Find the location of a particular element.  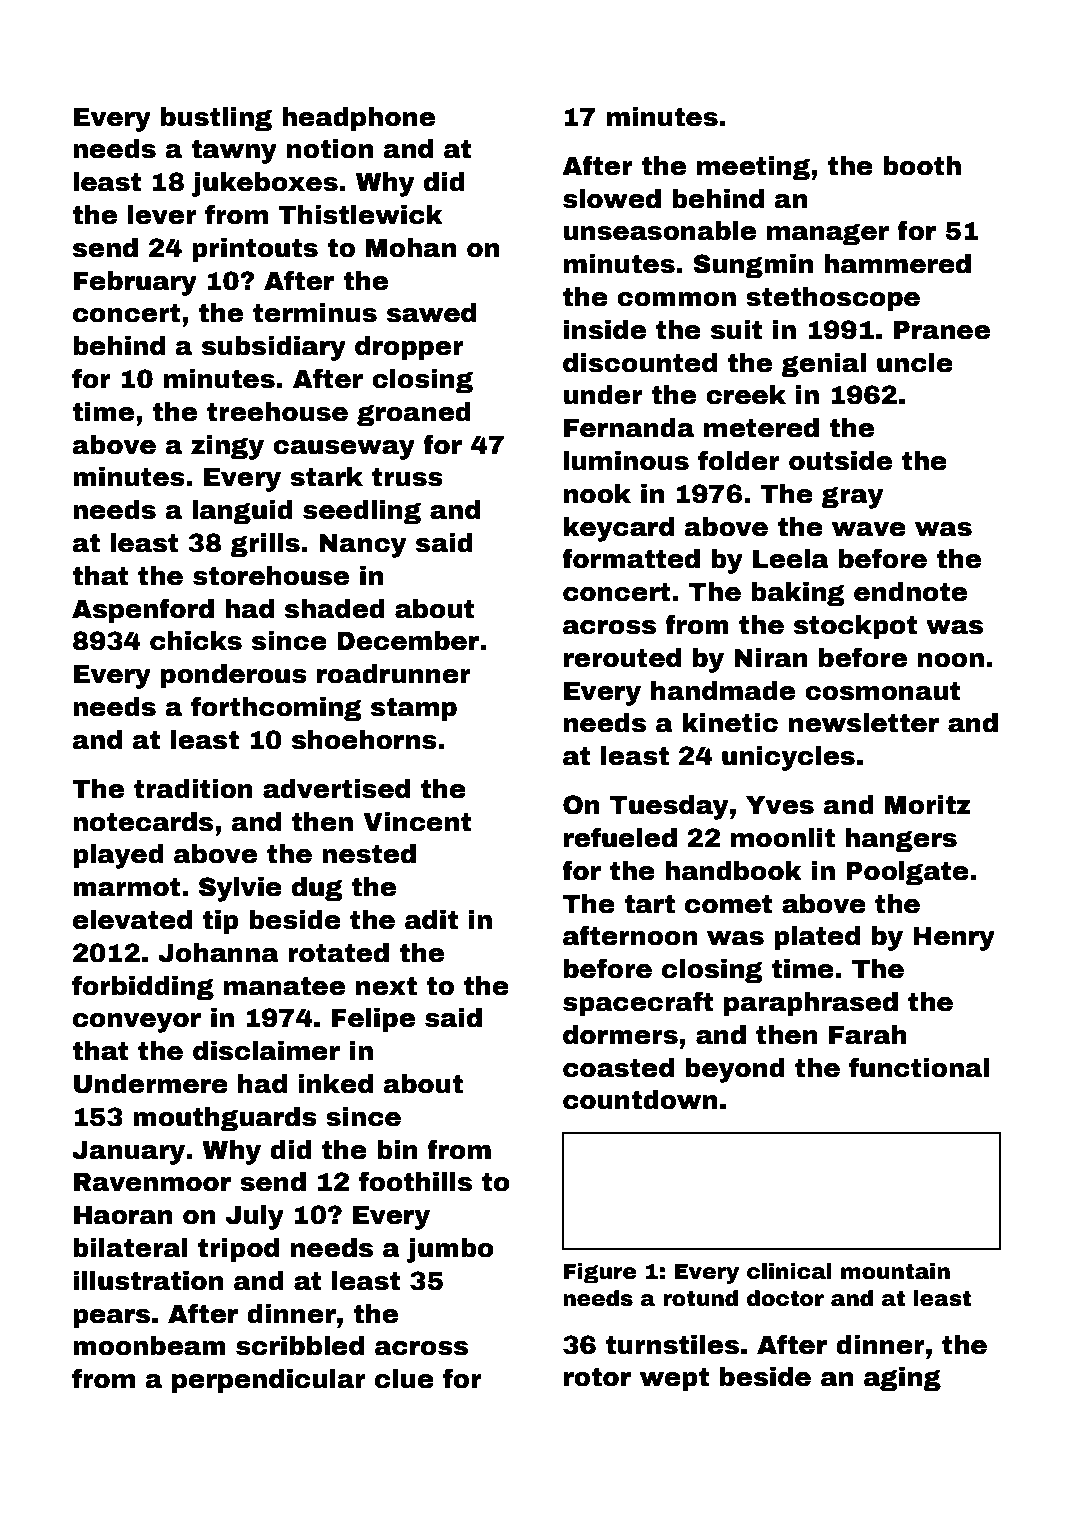

Sylvie is located at coordinates (240, 889).
